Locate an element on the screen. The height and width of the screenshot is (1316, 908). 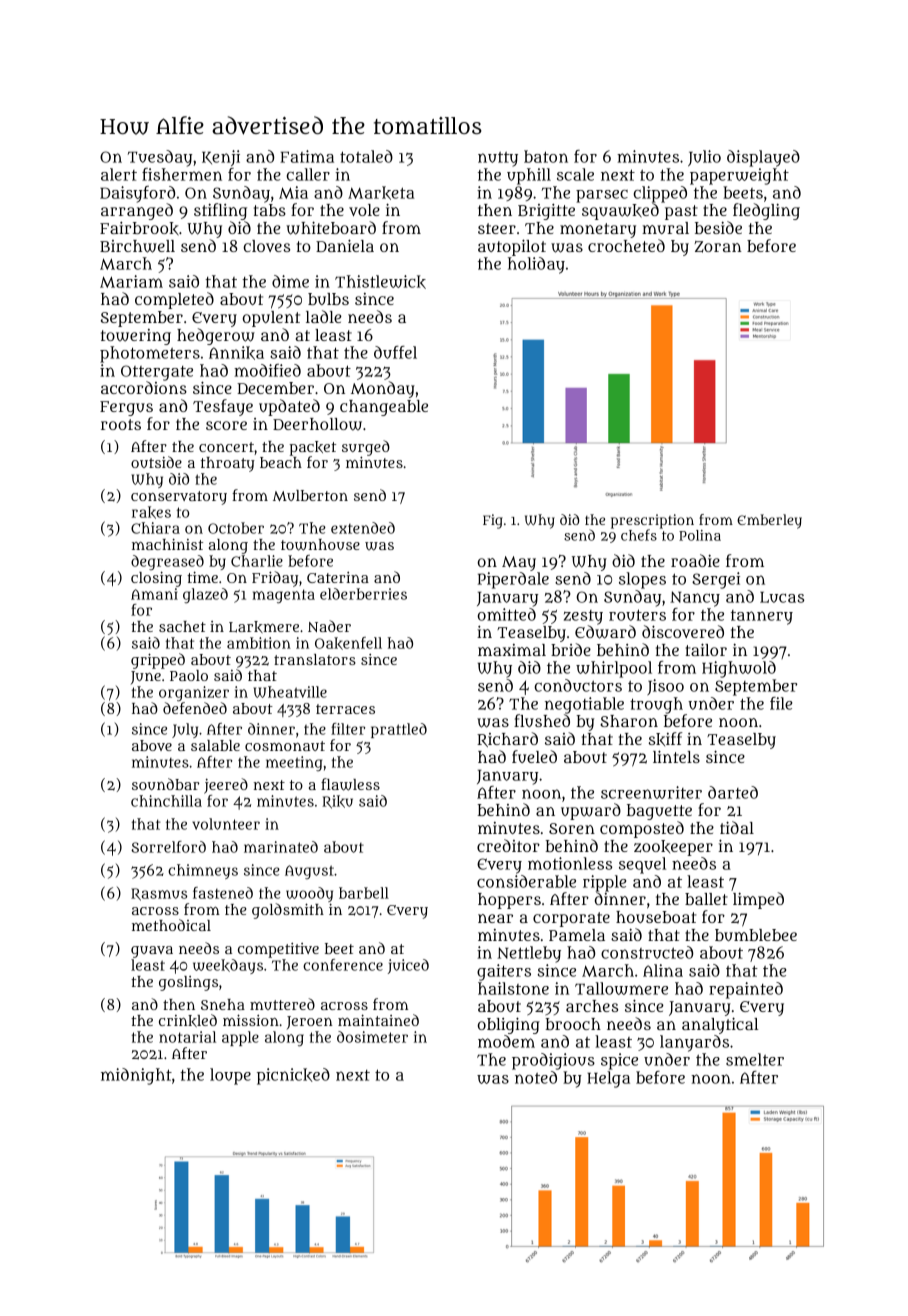
Alina is located at coordinates (663, 970).
